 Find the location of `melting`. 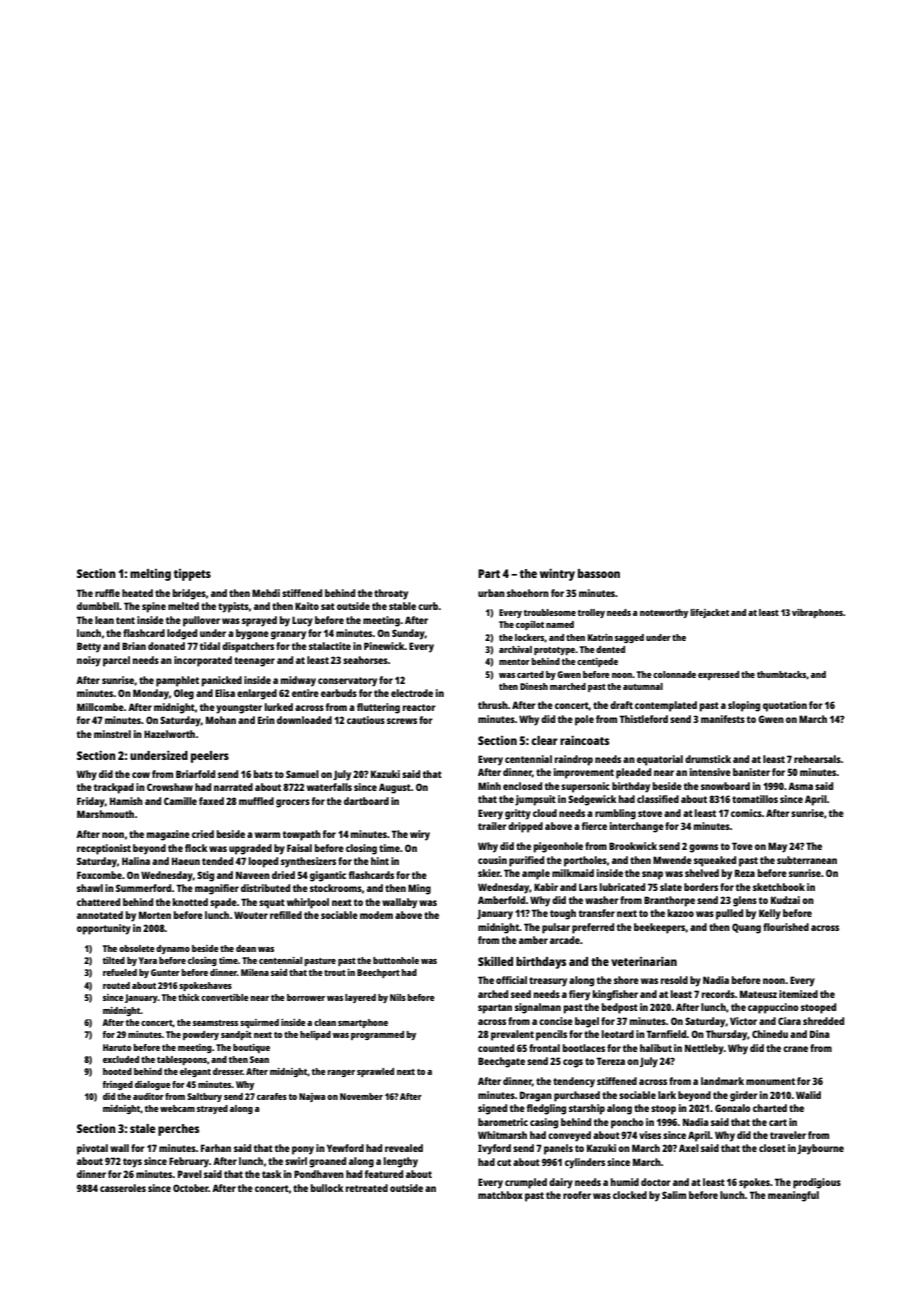

melting is located at coordinates (150, 575).
